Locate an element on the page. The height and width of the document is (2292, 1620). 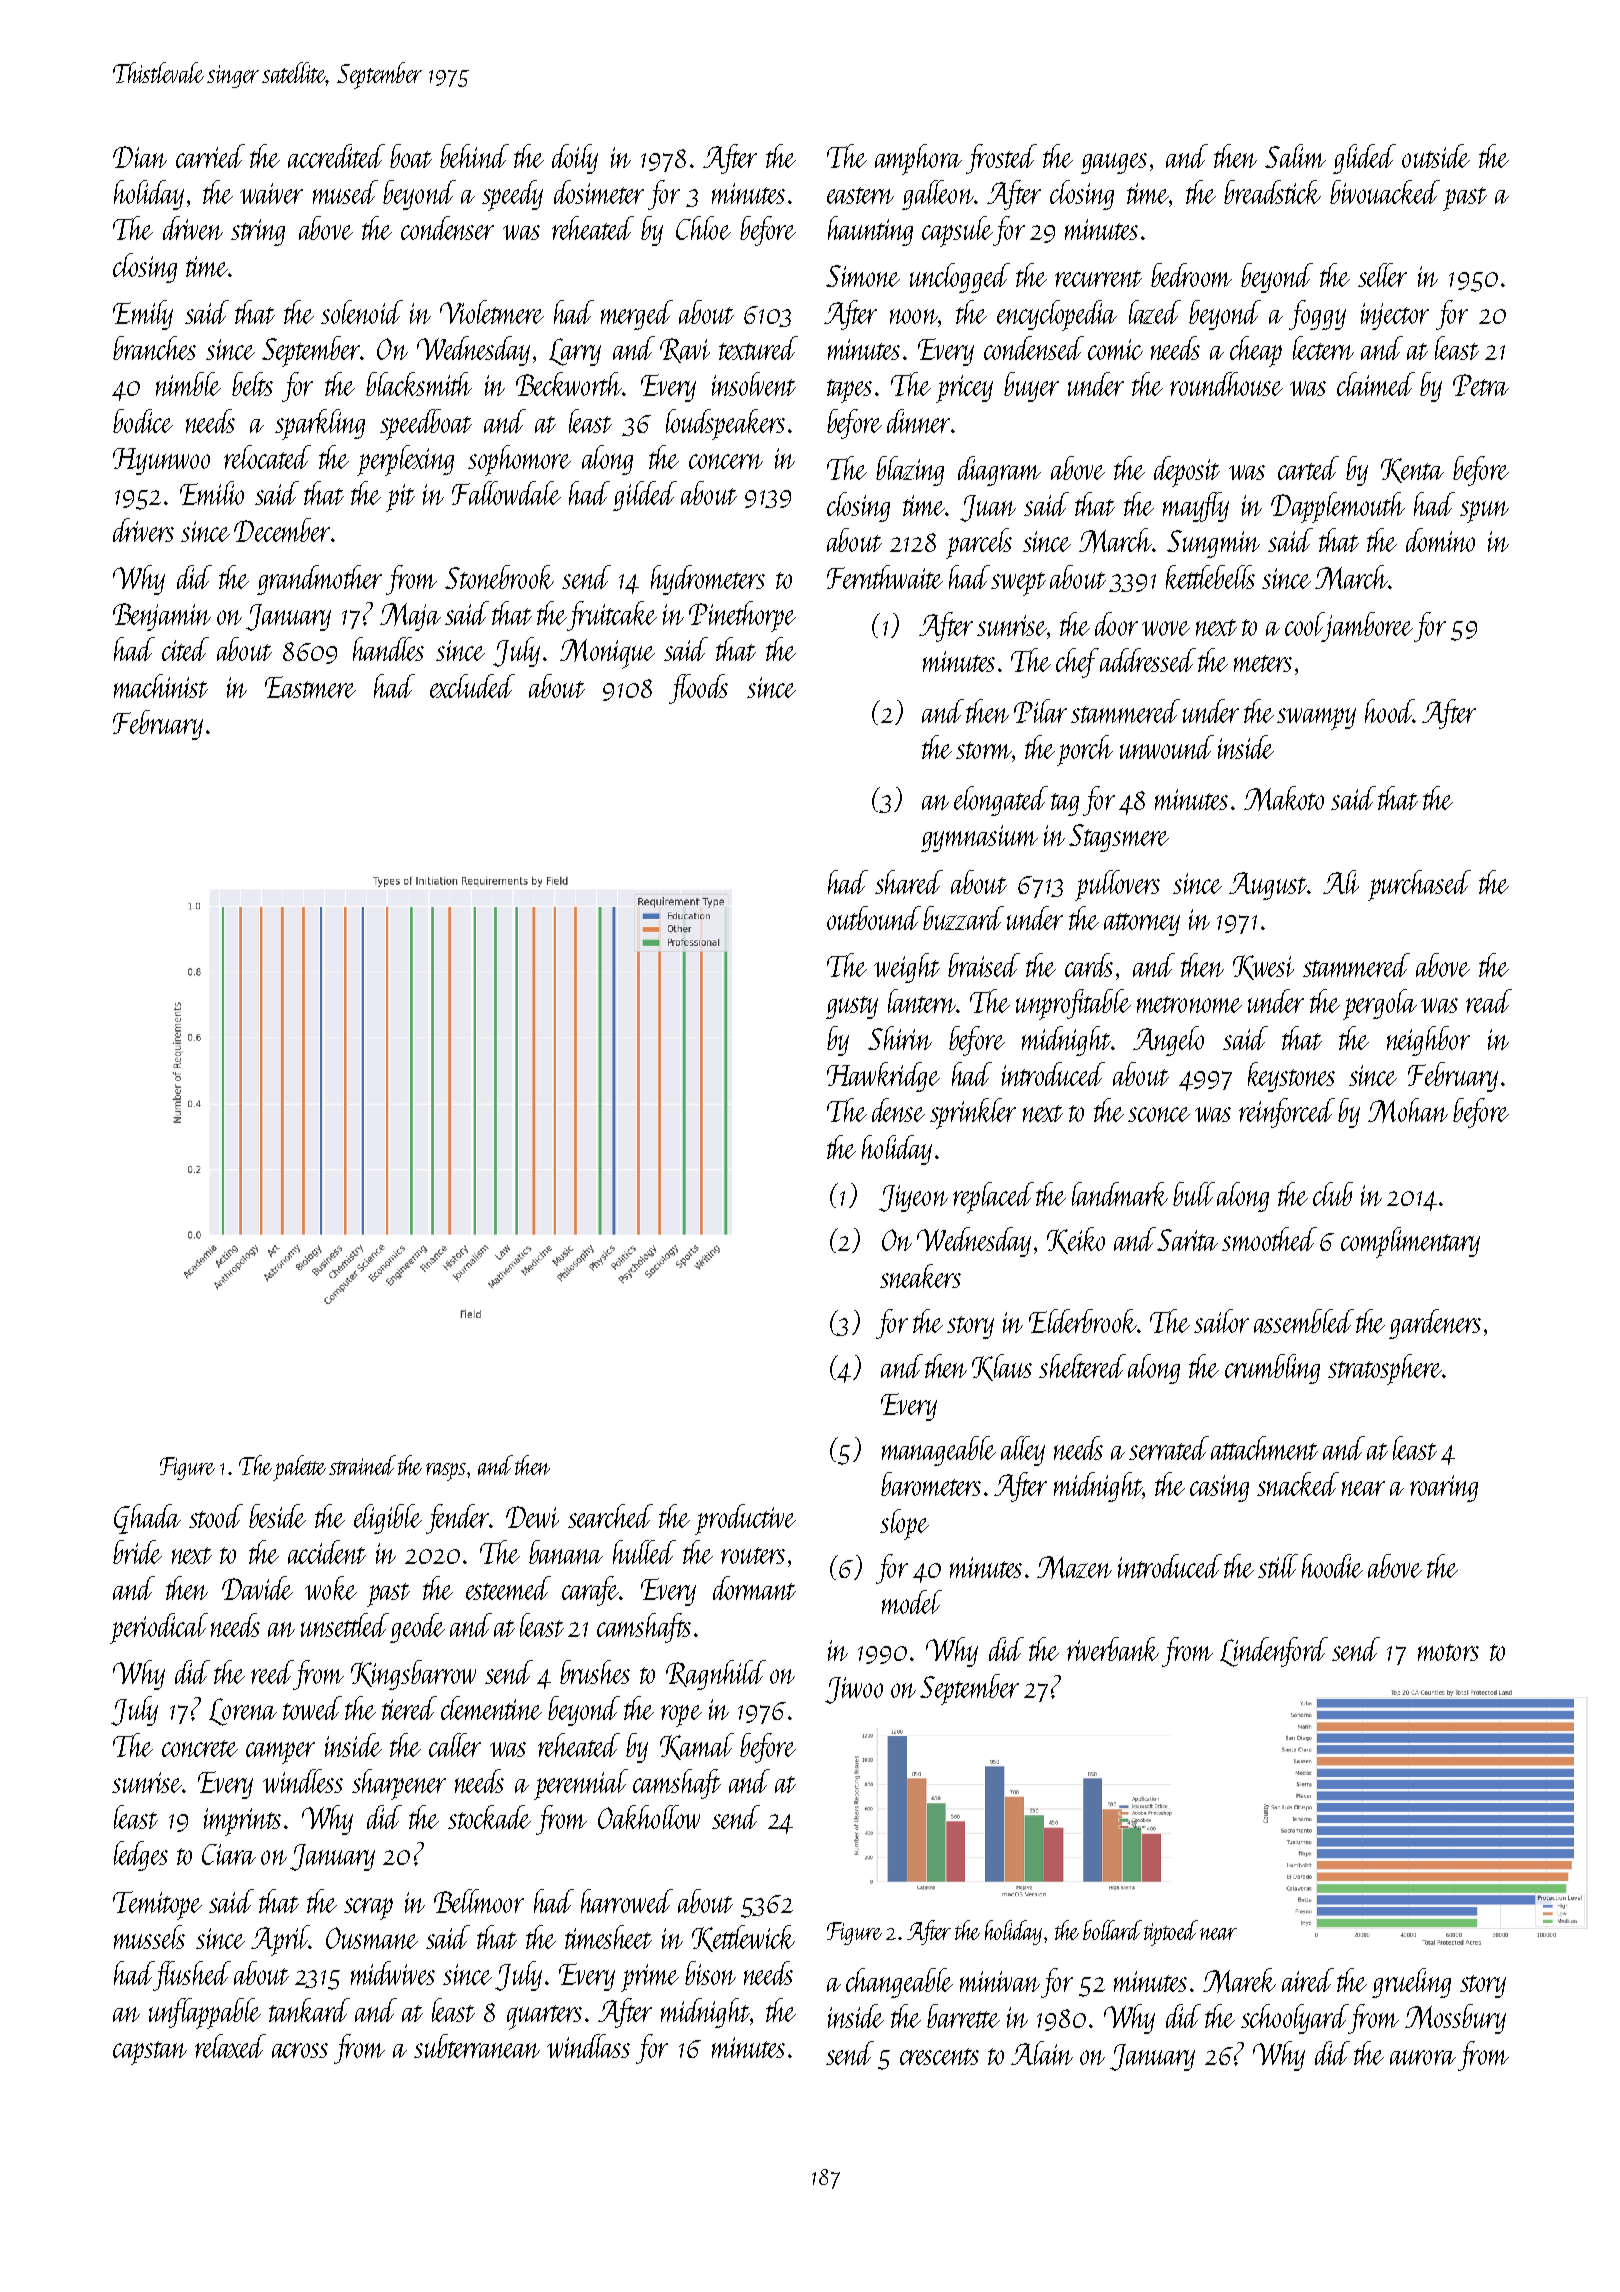
capstan is located at coordinates (150, 2053).
